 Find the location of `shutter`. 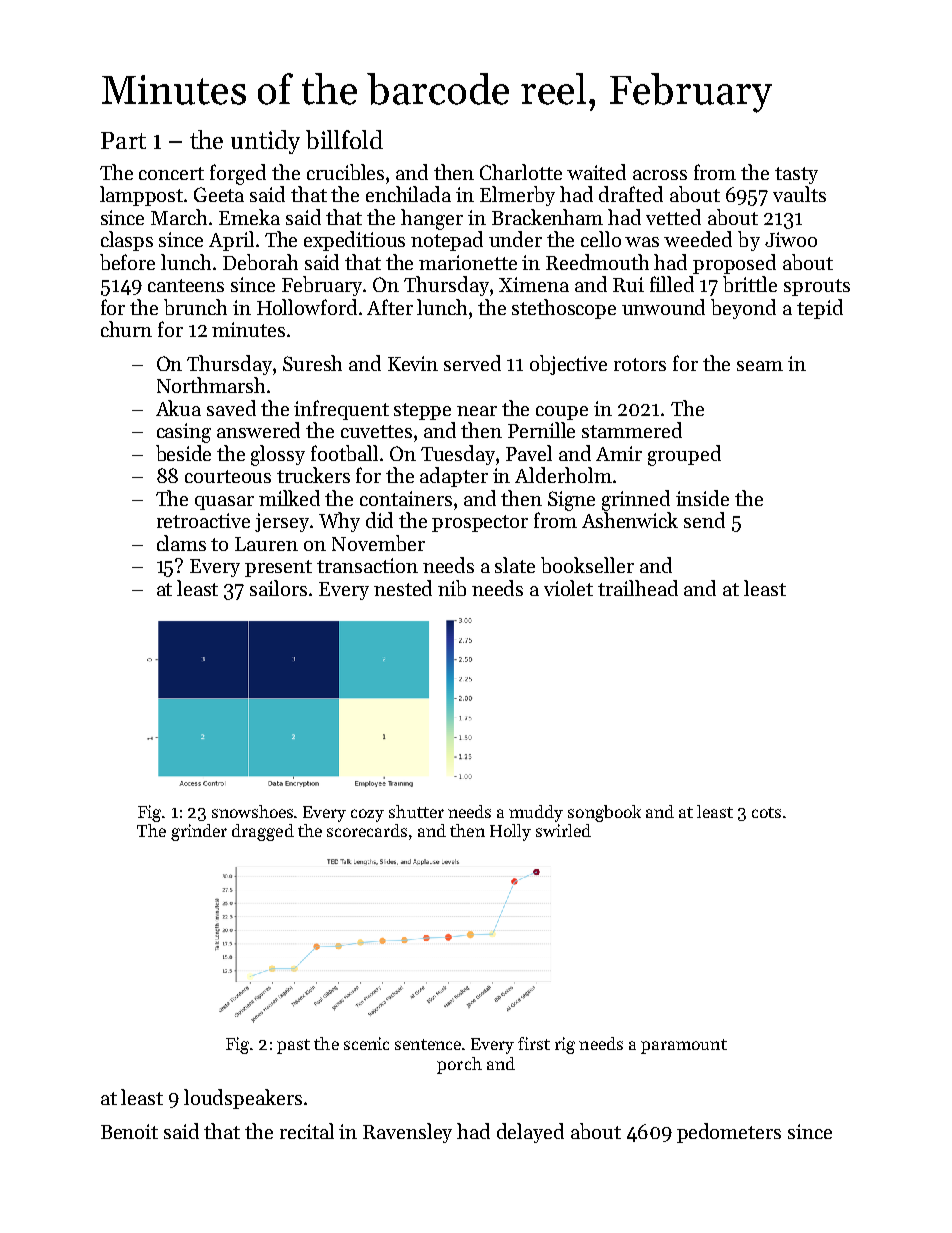

shutter is located at coordinates (416, 811).
